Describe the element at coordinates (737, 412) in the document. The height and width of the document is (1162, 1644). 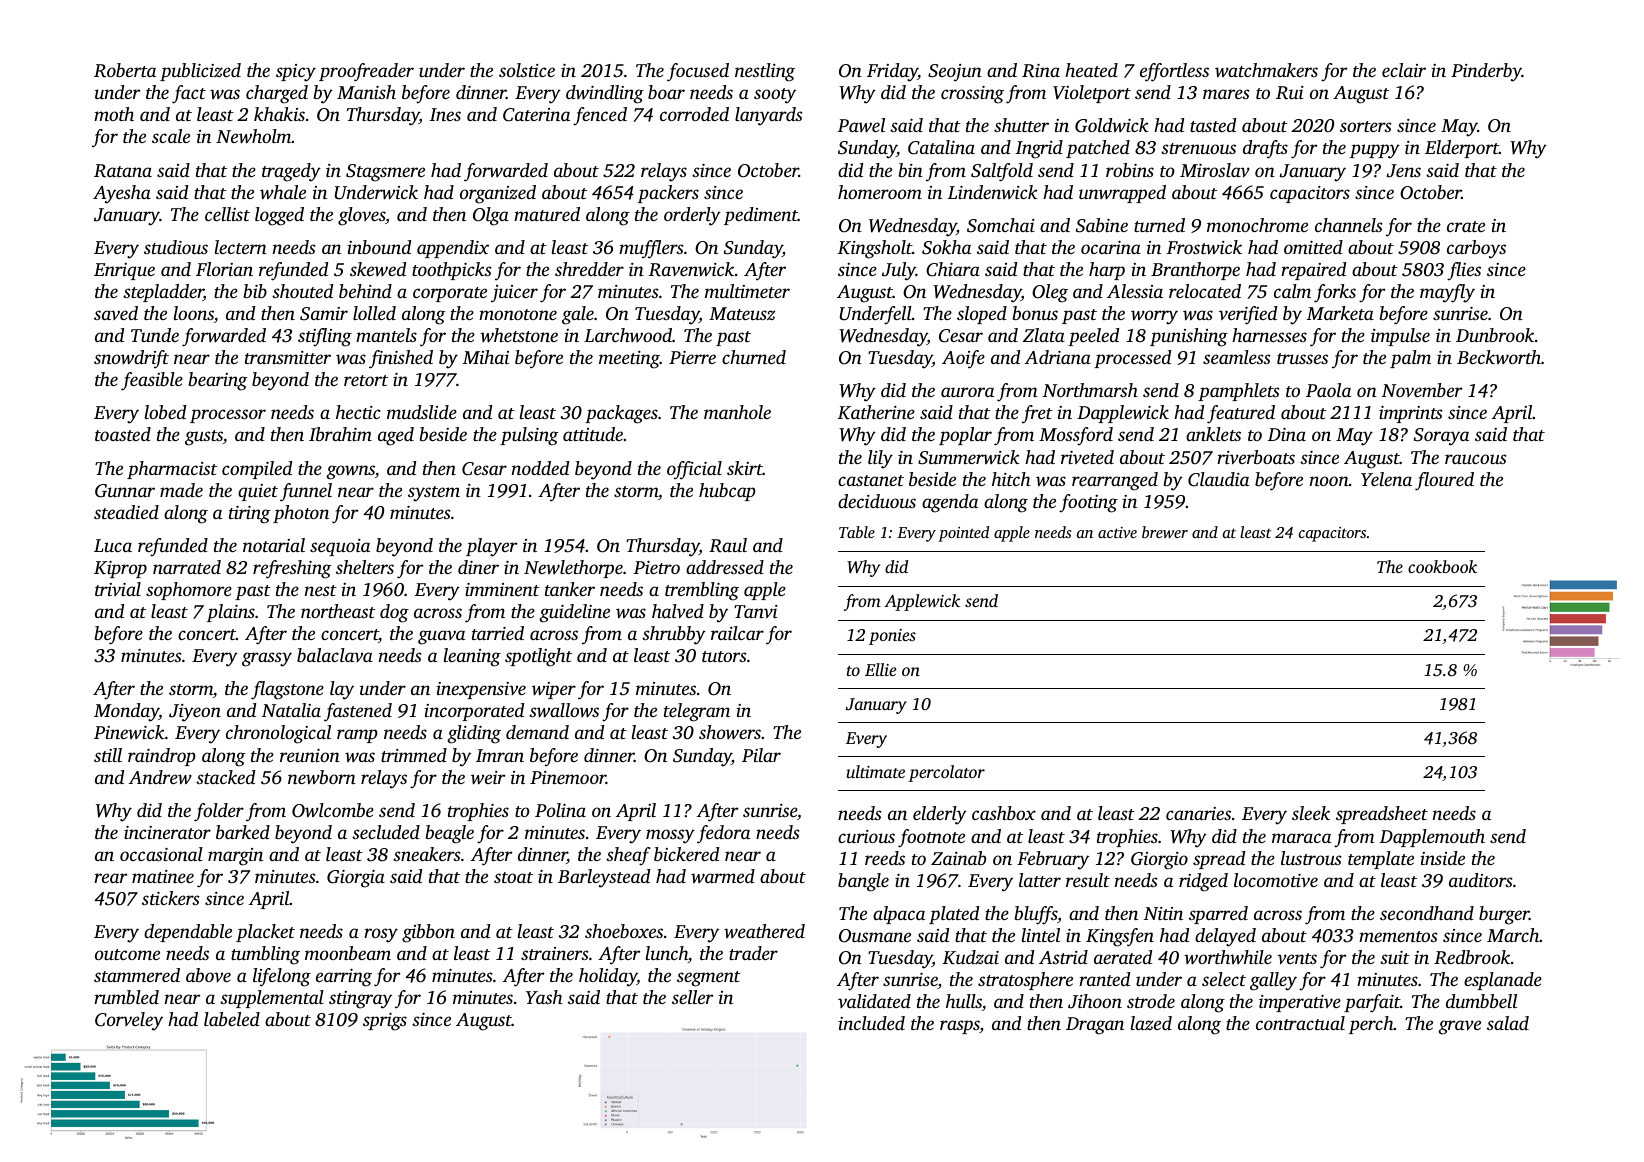
I see `manhole` at that location.
